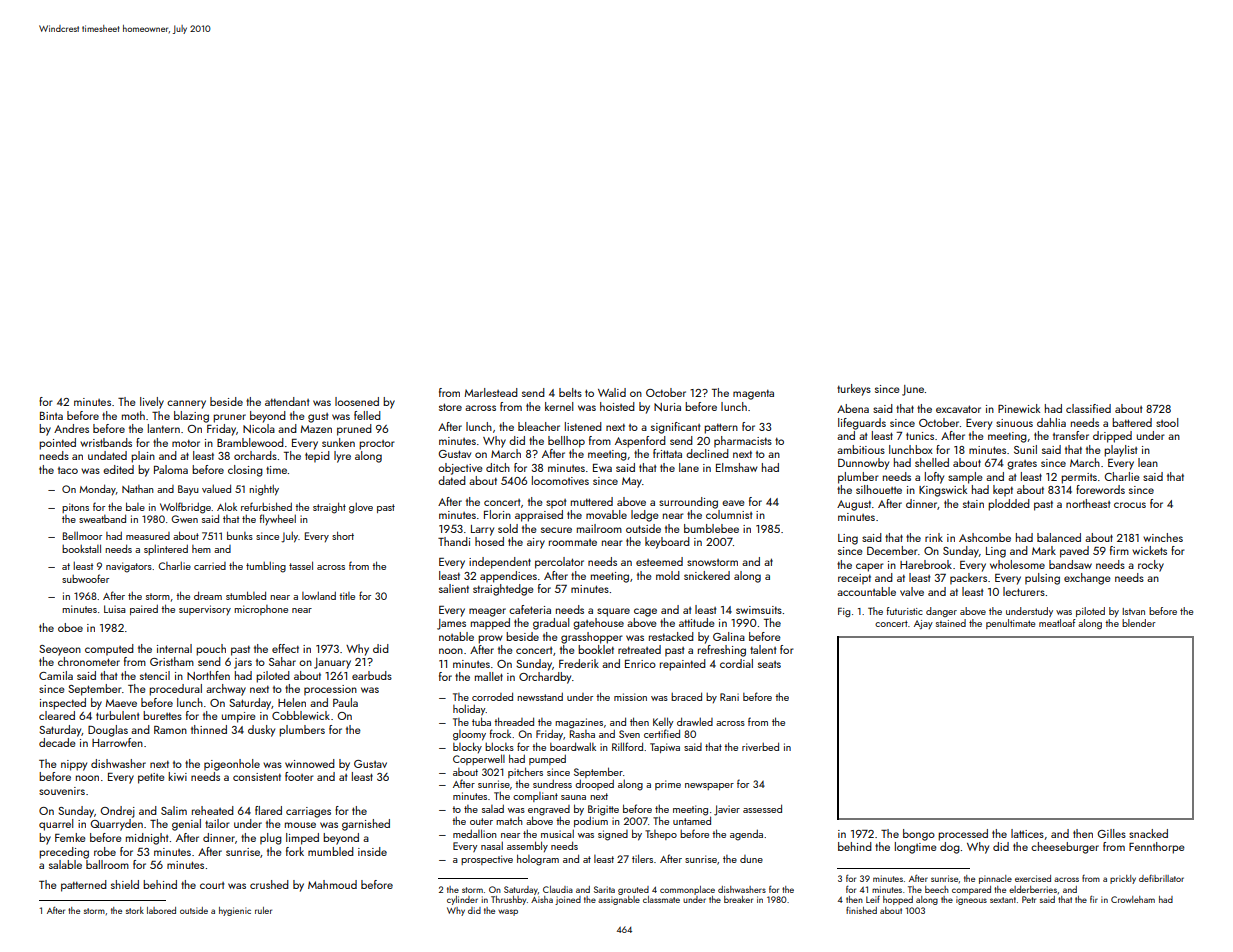  What do you see at coordinates (760, 746) in the image?
I see `riverbed` at bounding box center [760, 746].
